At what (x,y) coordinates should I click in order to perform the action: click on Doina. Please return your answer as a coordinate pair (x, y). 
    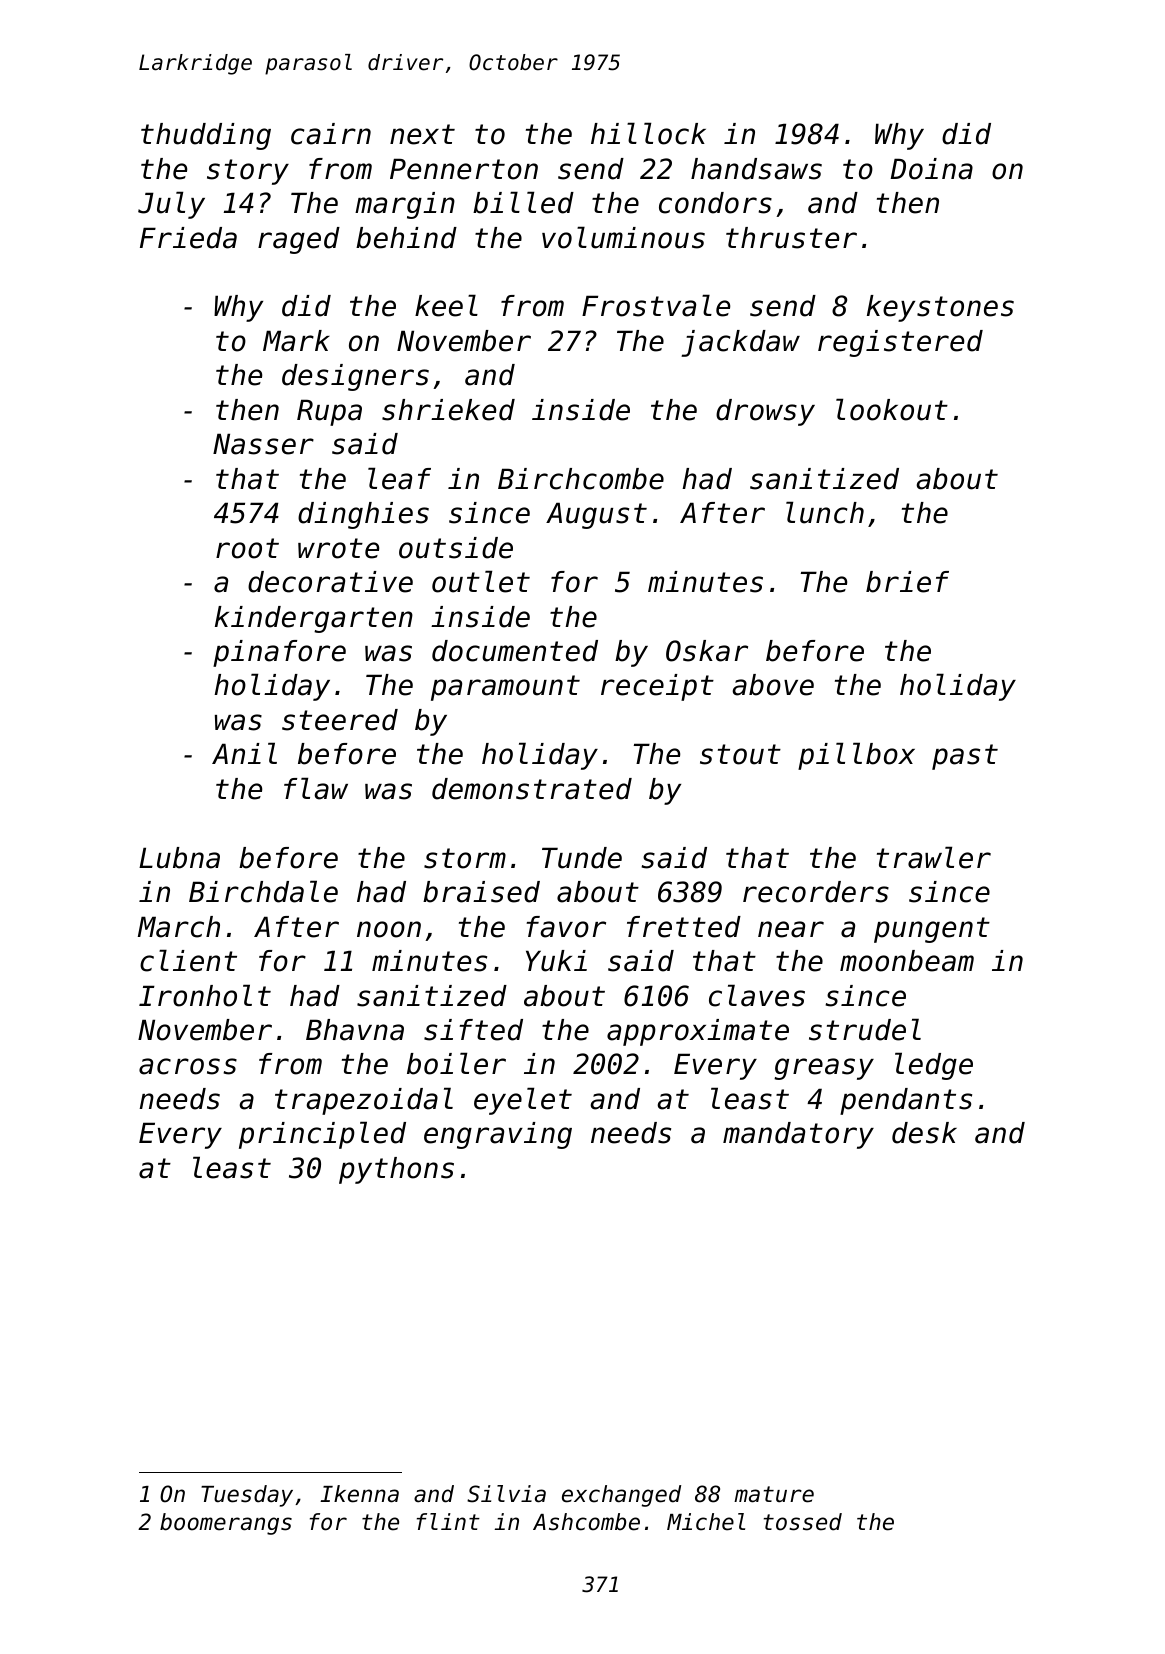
    Looking at the image, I should click on (931, 169).
